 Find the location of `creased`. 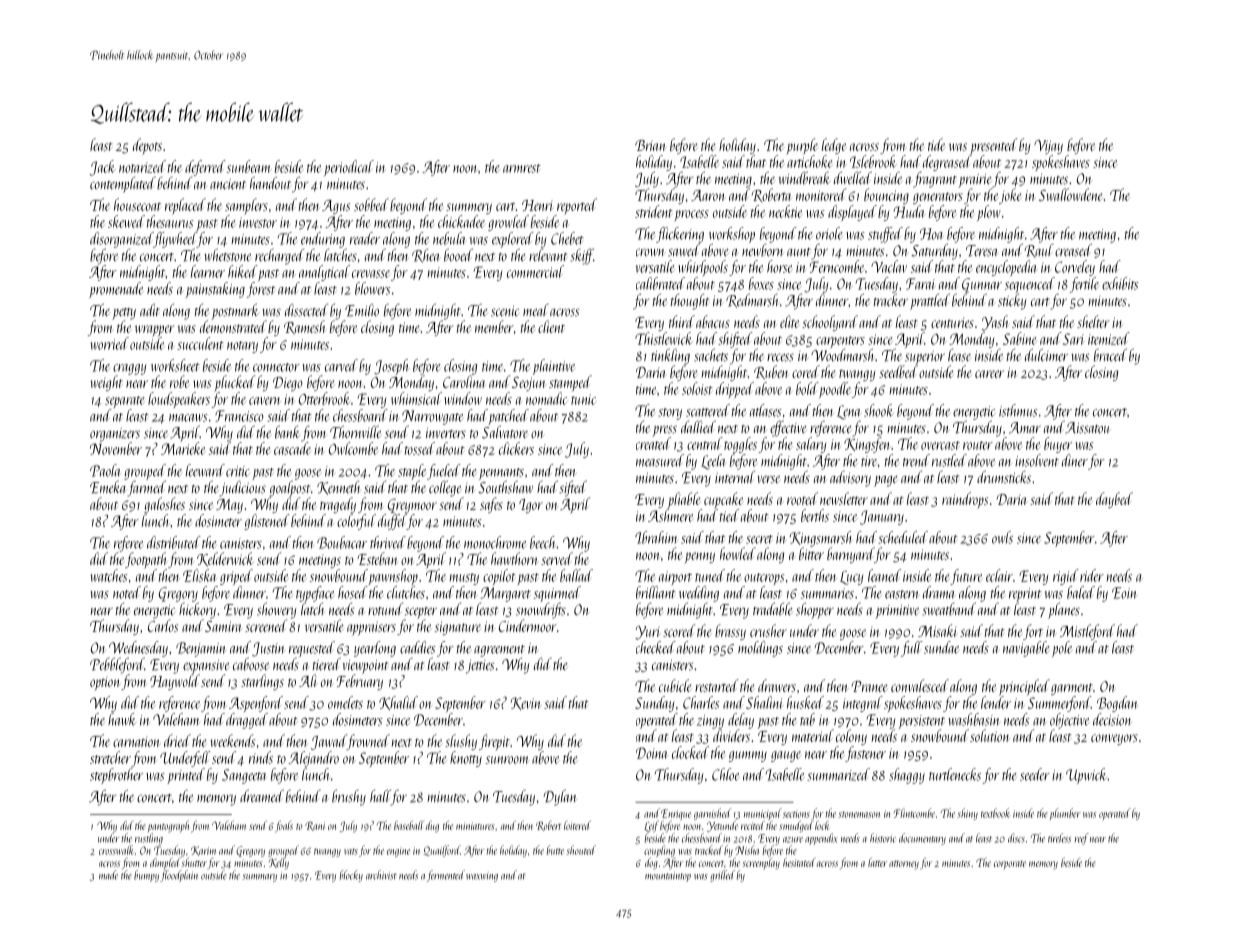

creased is located at coordinates (1073, 250).
